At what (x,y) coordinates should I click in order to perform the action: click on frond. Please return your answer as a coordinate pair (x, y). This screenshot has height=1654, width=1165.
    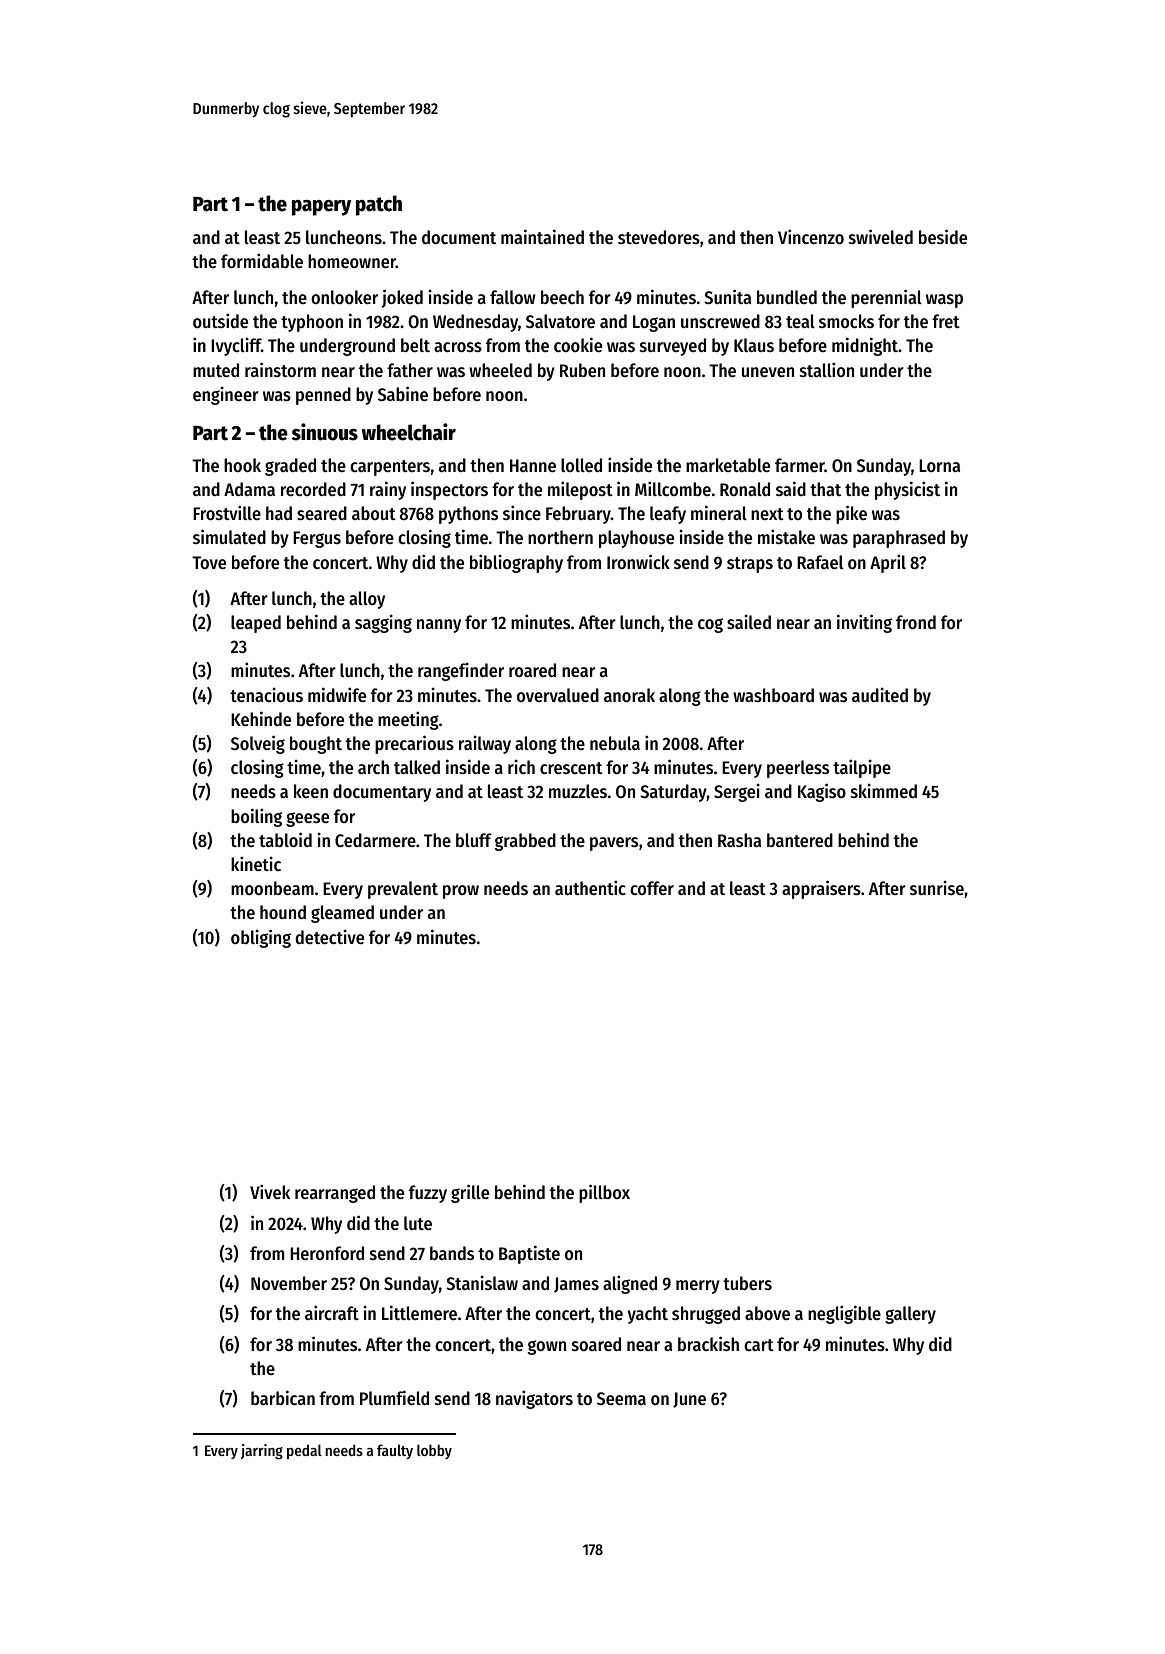
    Looking at the image, I should click on (916, 622).
